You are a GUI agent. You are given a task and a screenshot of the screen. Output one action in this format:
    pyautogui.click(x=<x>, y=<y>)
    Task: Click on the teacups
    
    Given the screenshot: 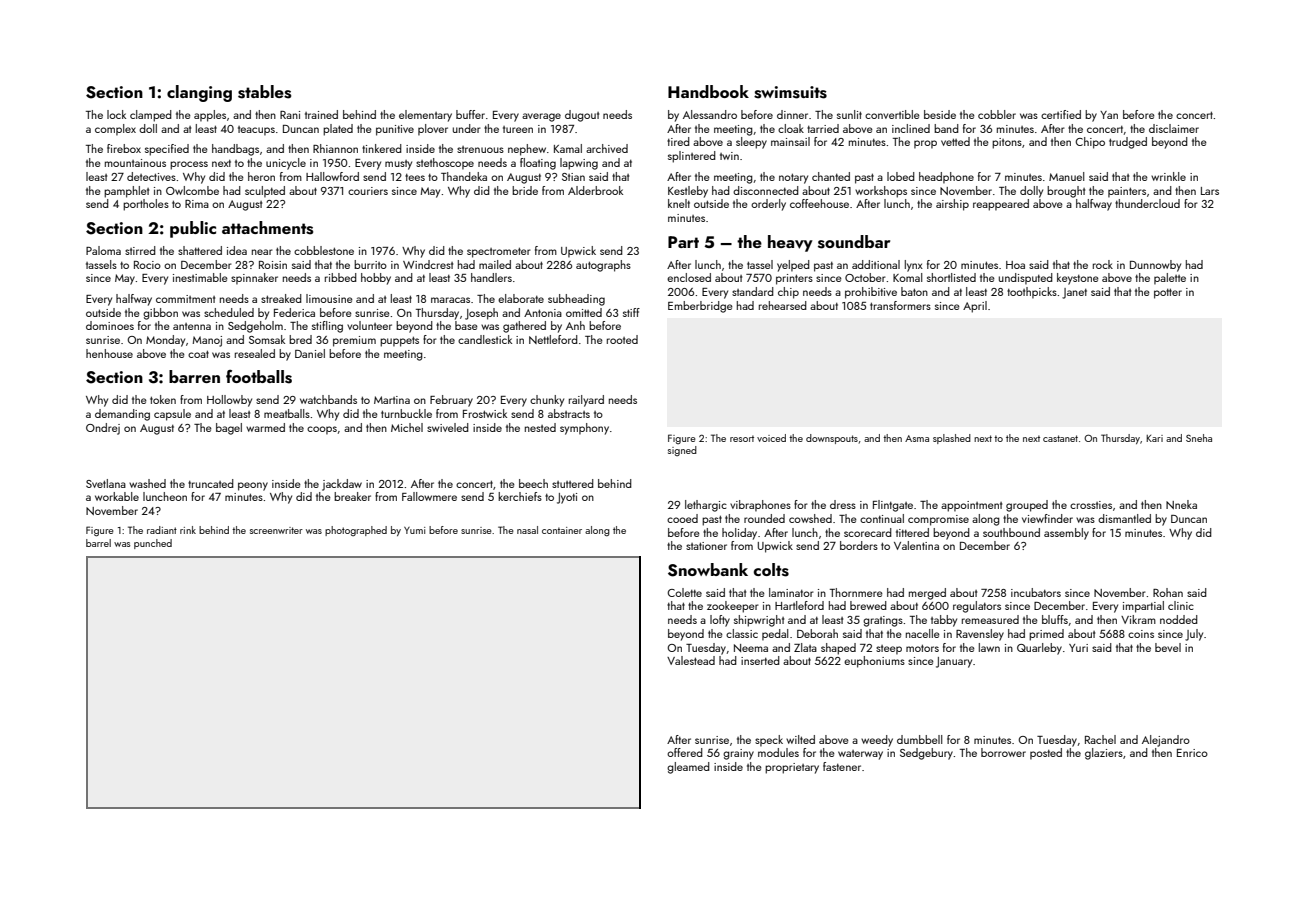 What is the action you would take?
    pyautogui.click(x=256, y=131)
